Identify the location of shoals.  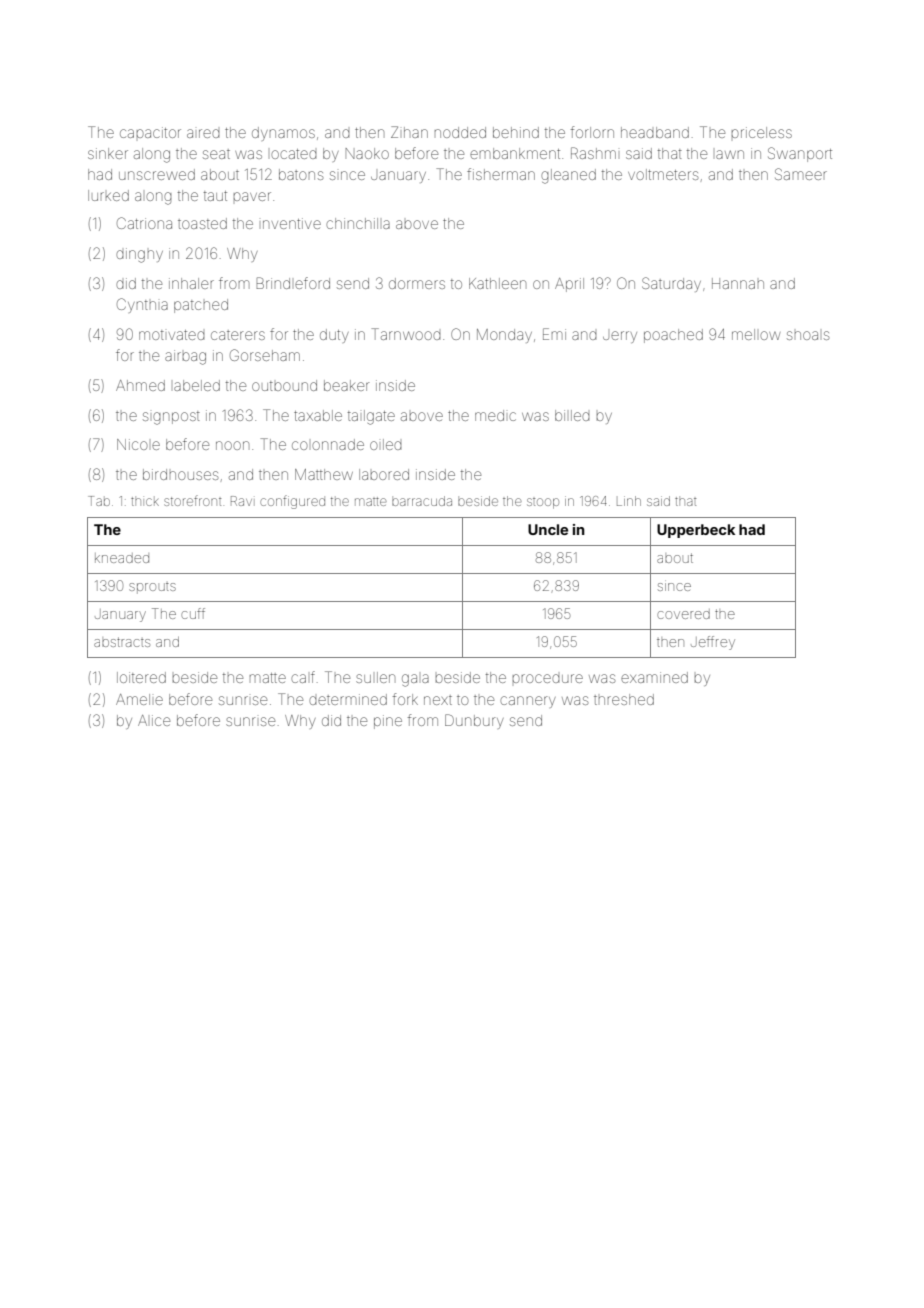
(808, 335).
